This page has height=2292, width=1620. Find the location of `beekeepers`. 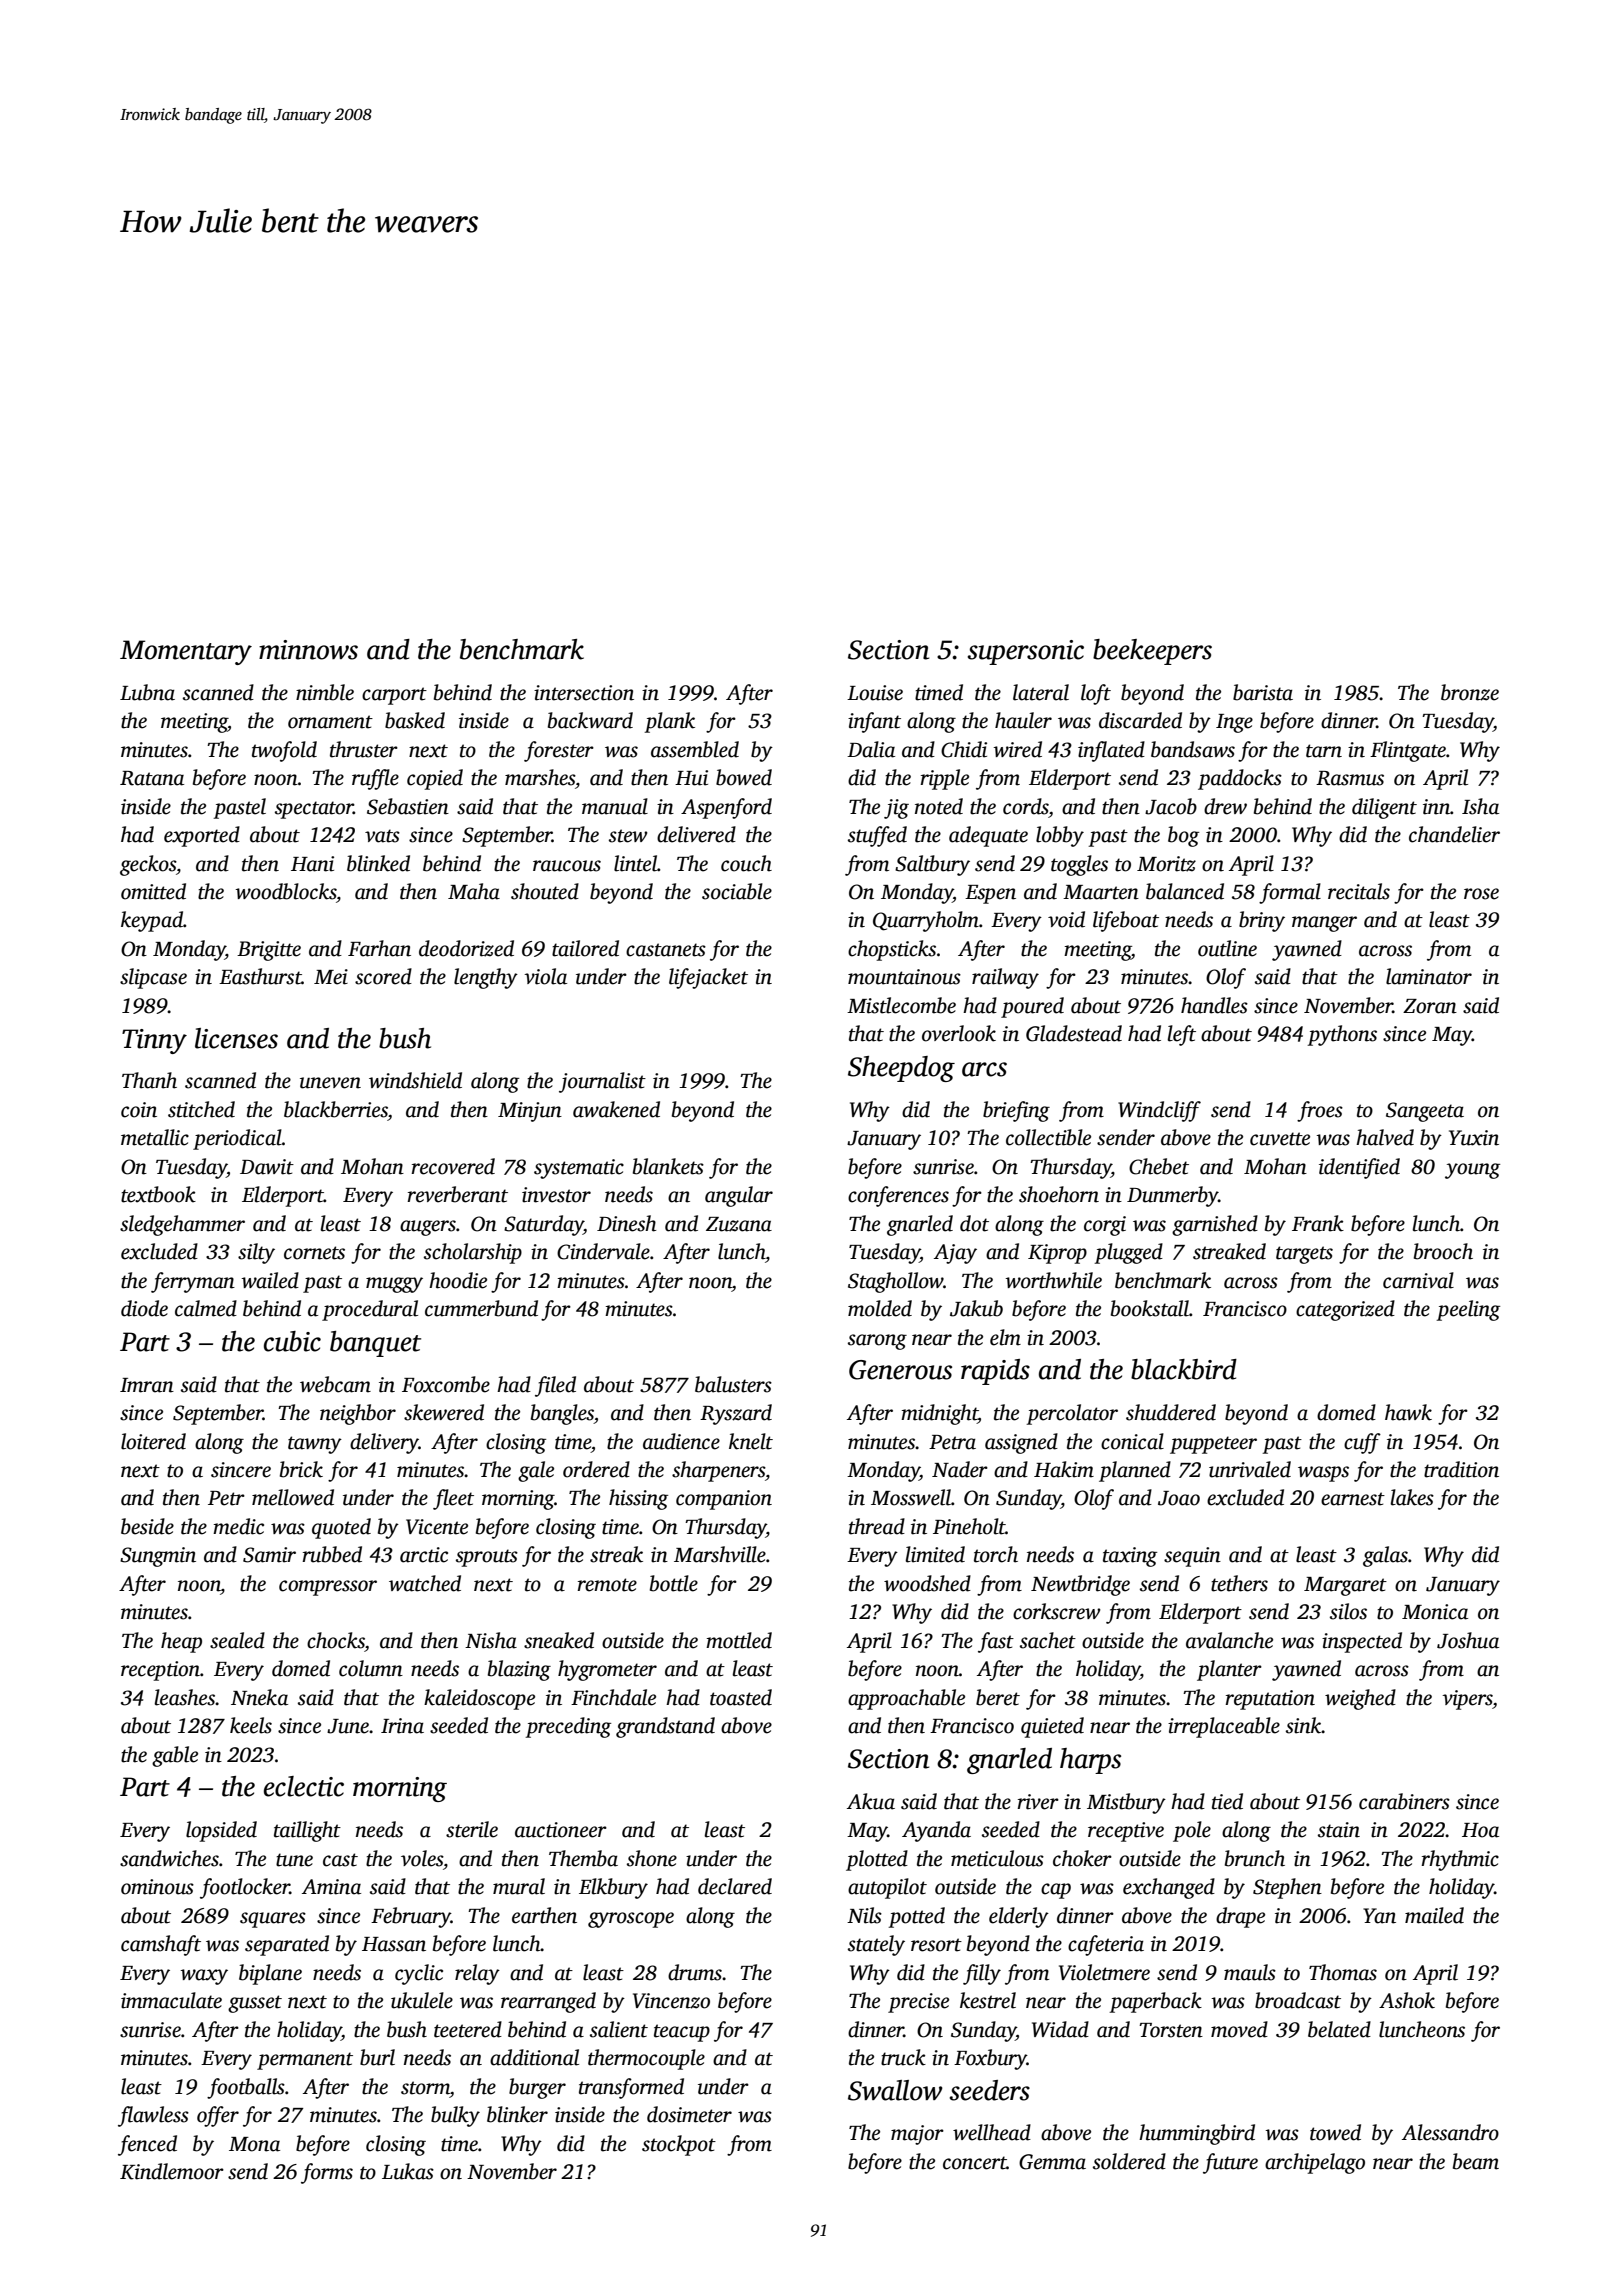

beekeepers is located at coordinates (1152, 652).
